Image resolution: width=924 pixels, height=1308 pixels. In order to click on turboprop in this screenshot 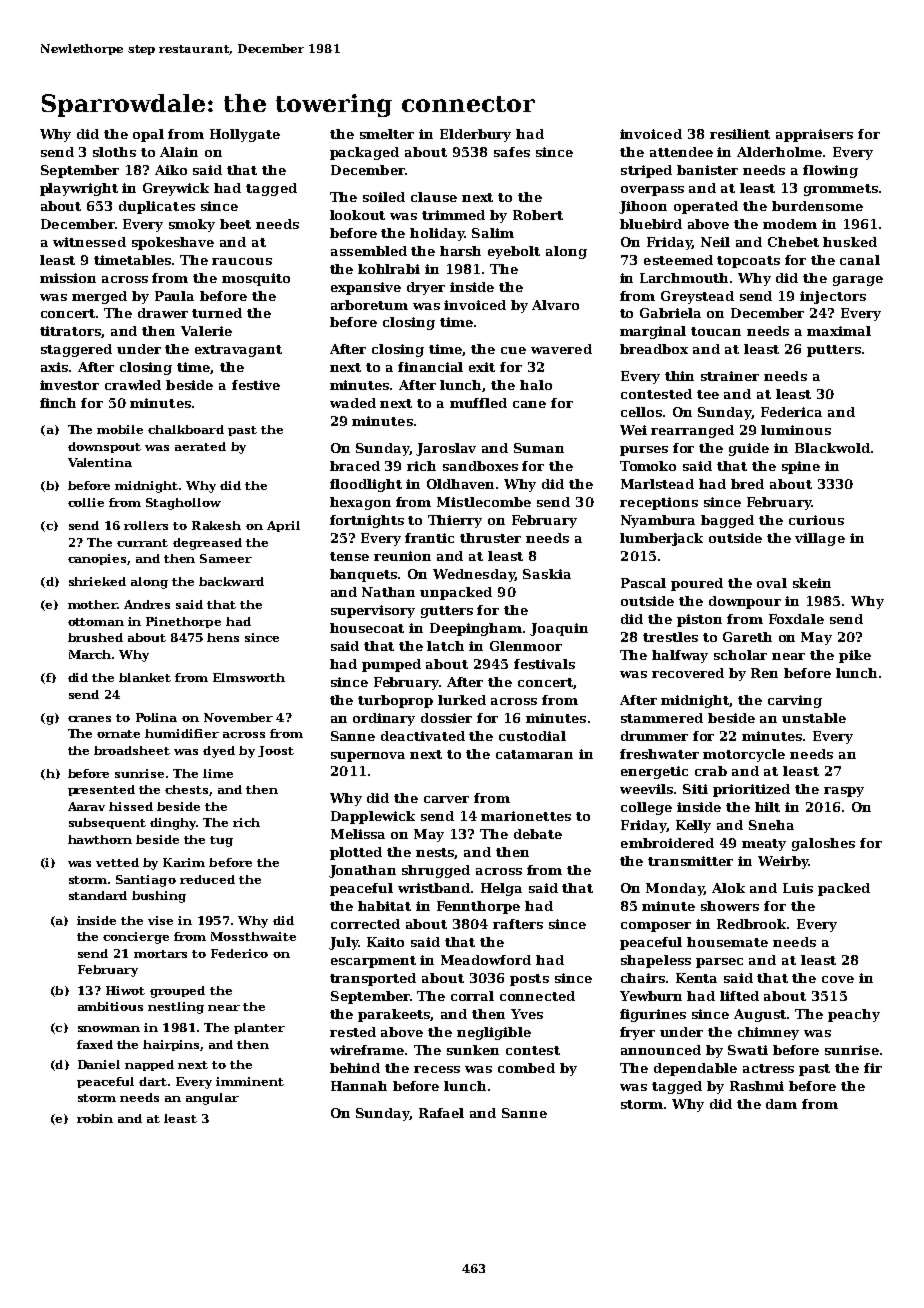, I will do `click(395, 701)`.
